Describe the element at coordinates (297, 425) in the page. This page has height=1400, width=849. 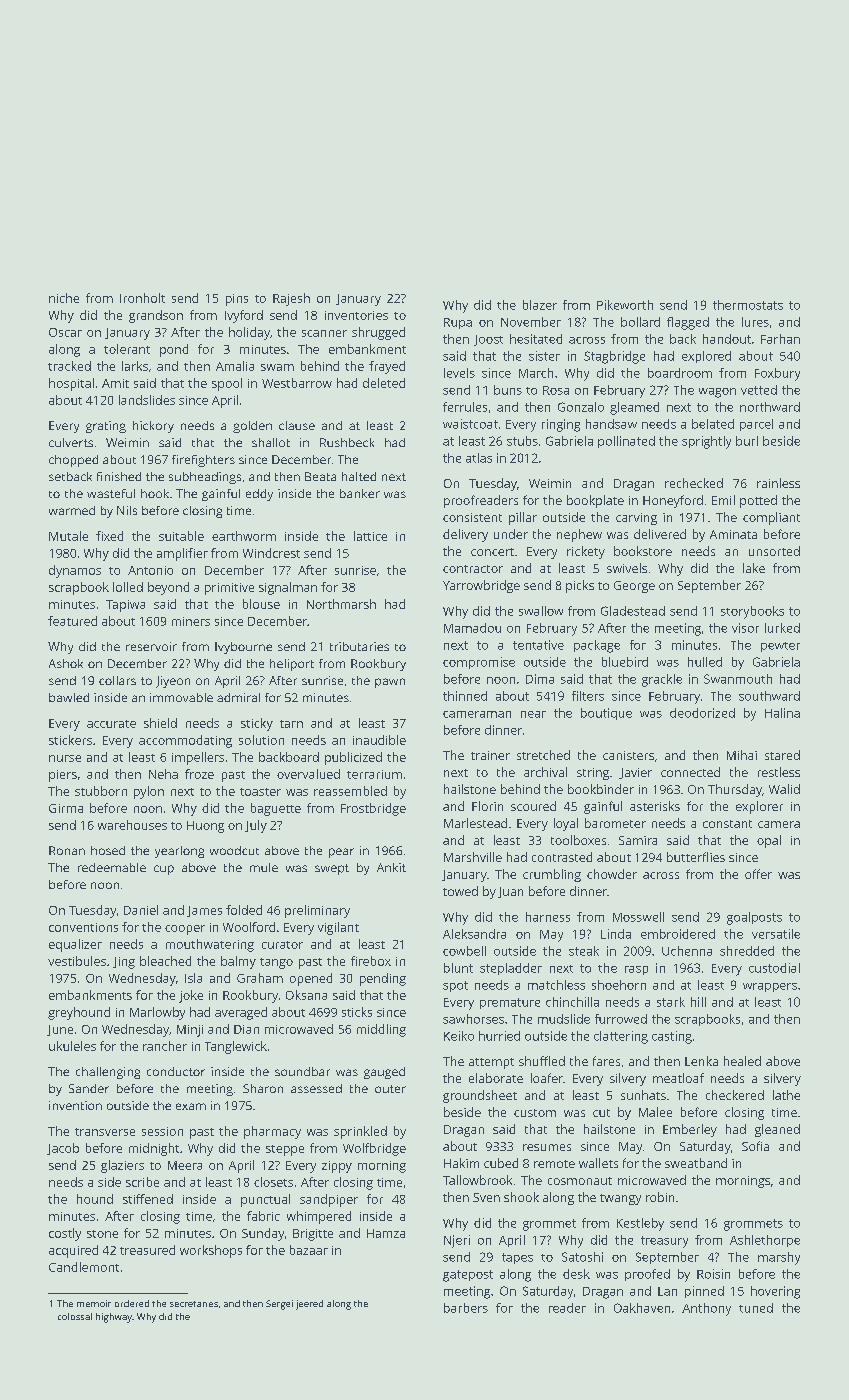
I see `clause` at that location.
